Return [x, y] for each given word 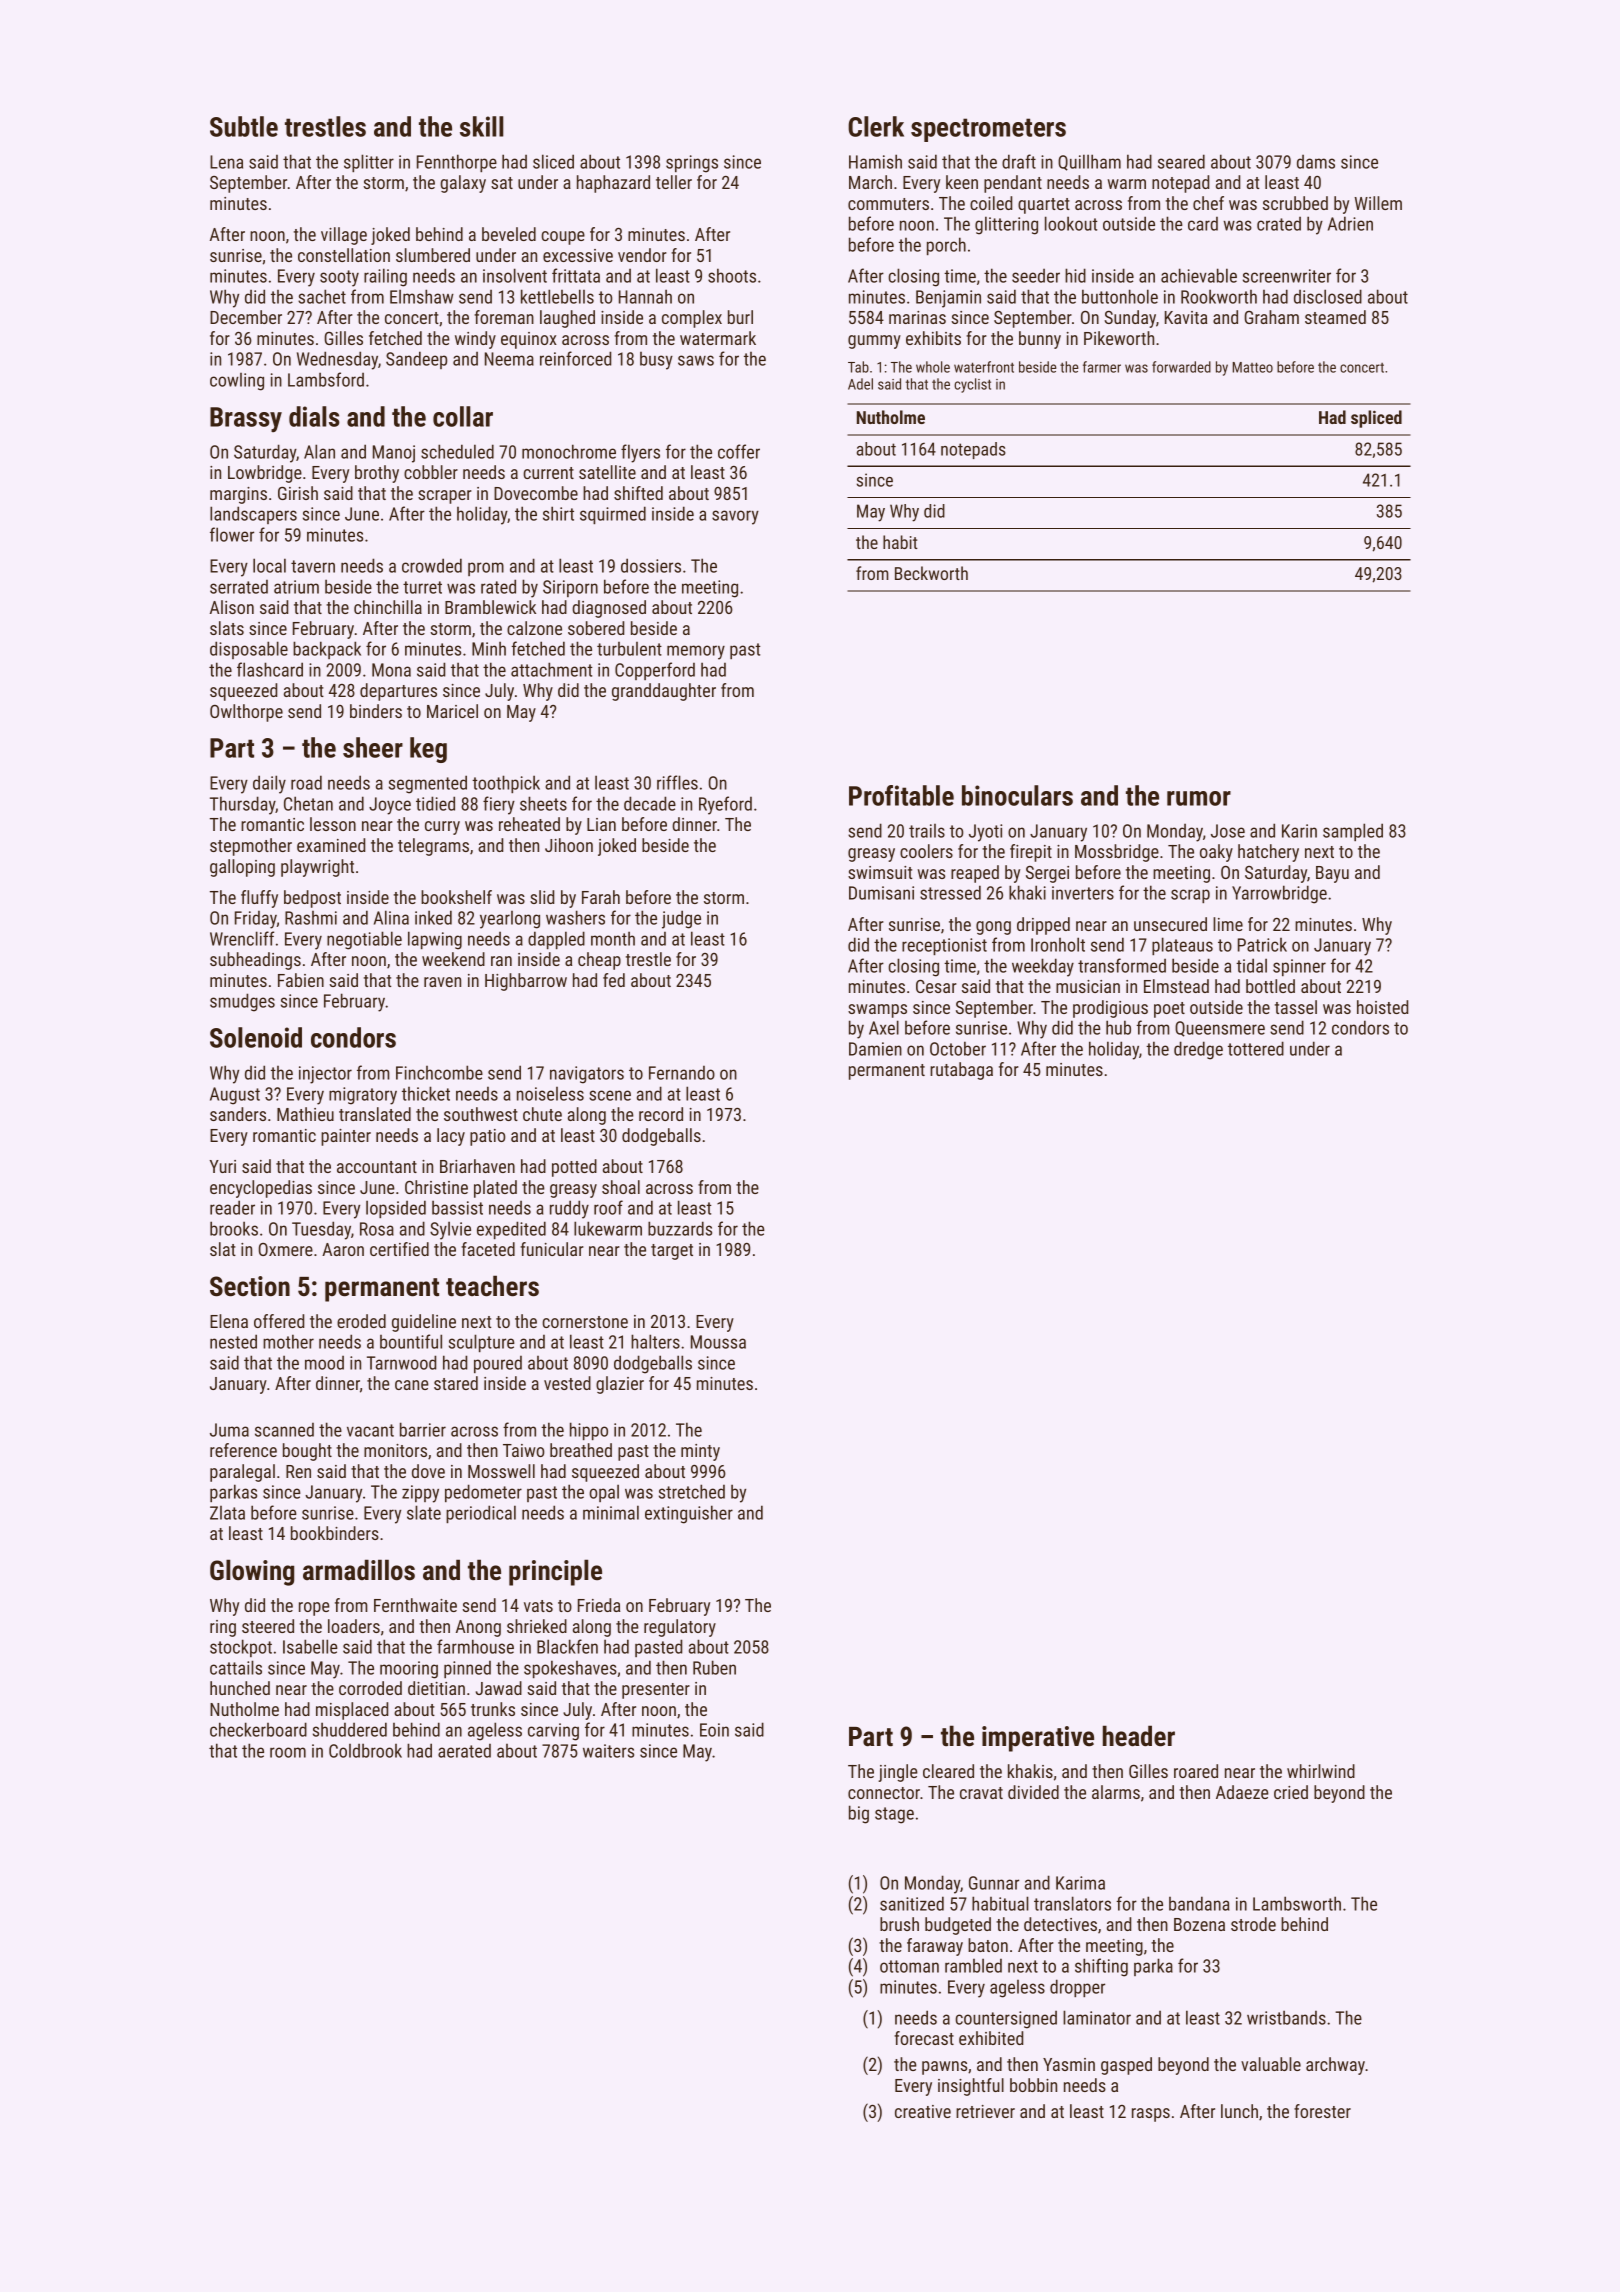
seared [1181, 161]
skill [482, 126]
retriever [985, 2111]
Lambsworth [1297, 1903]
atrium [296, 587]
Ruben [714, 1667]
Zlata [227, 1513]
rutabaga [961, 1071]
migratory [363, 1096]
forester [1322, 2111]
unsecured [1170, 924]
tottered [1256, 1048]
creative [923, 2111]
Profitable [901, 795]
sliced [553, 161]
